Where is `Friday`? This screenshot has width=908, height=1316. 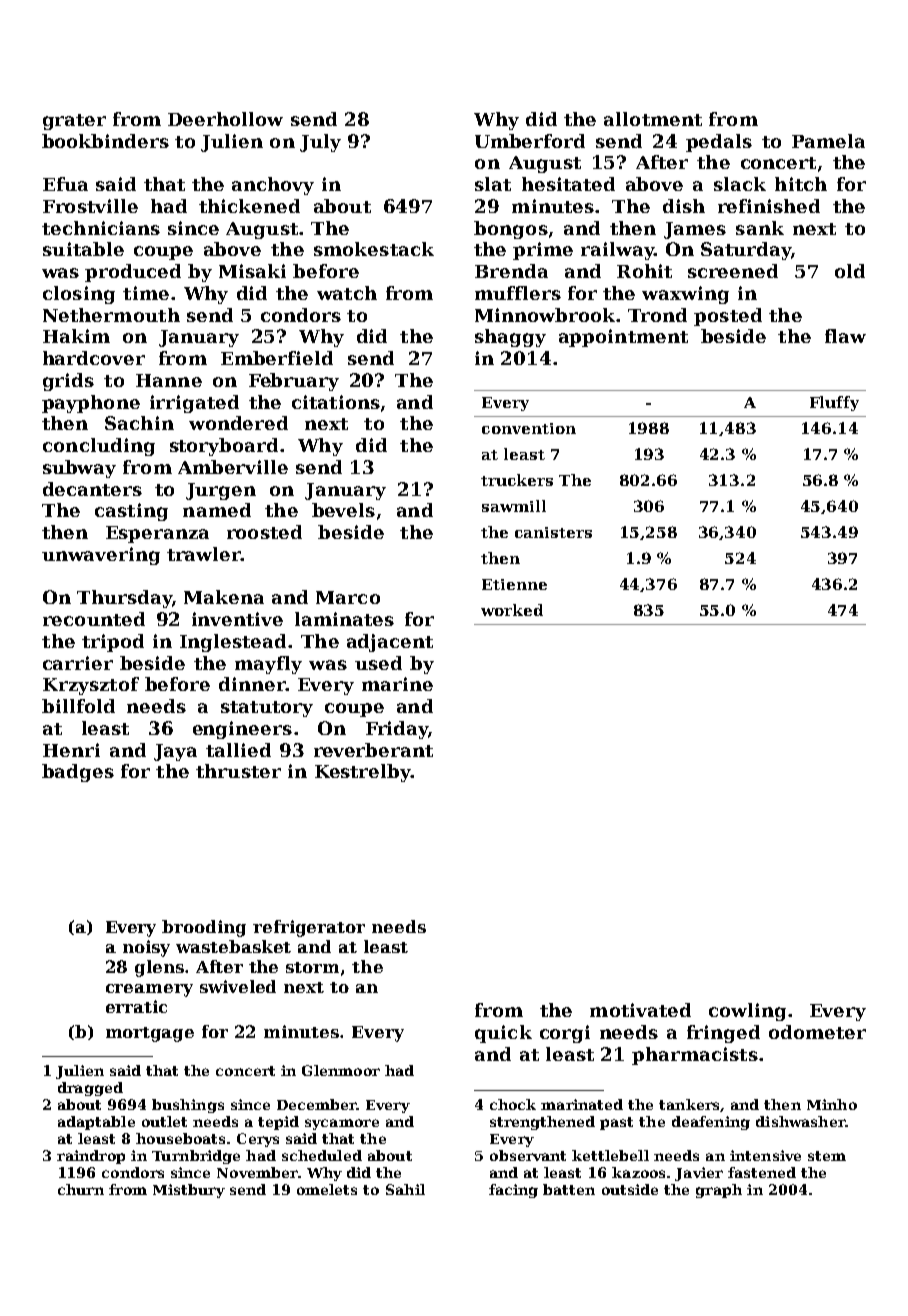 Friday is located at coordinates (397, 730).
